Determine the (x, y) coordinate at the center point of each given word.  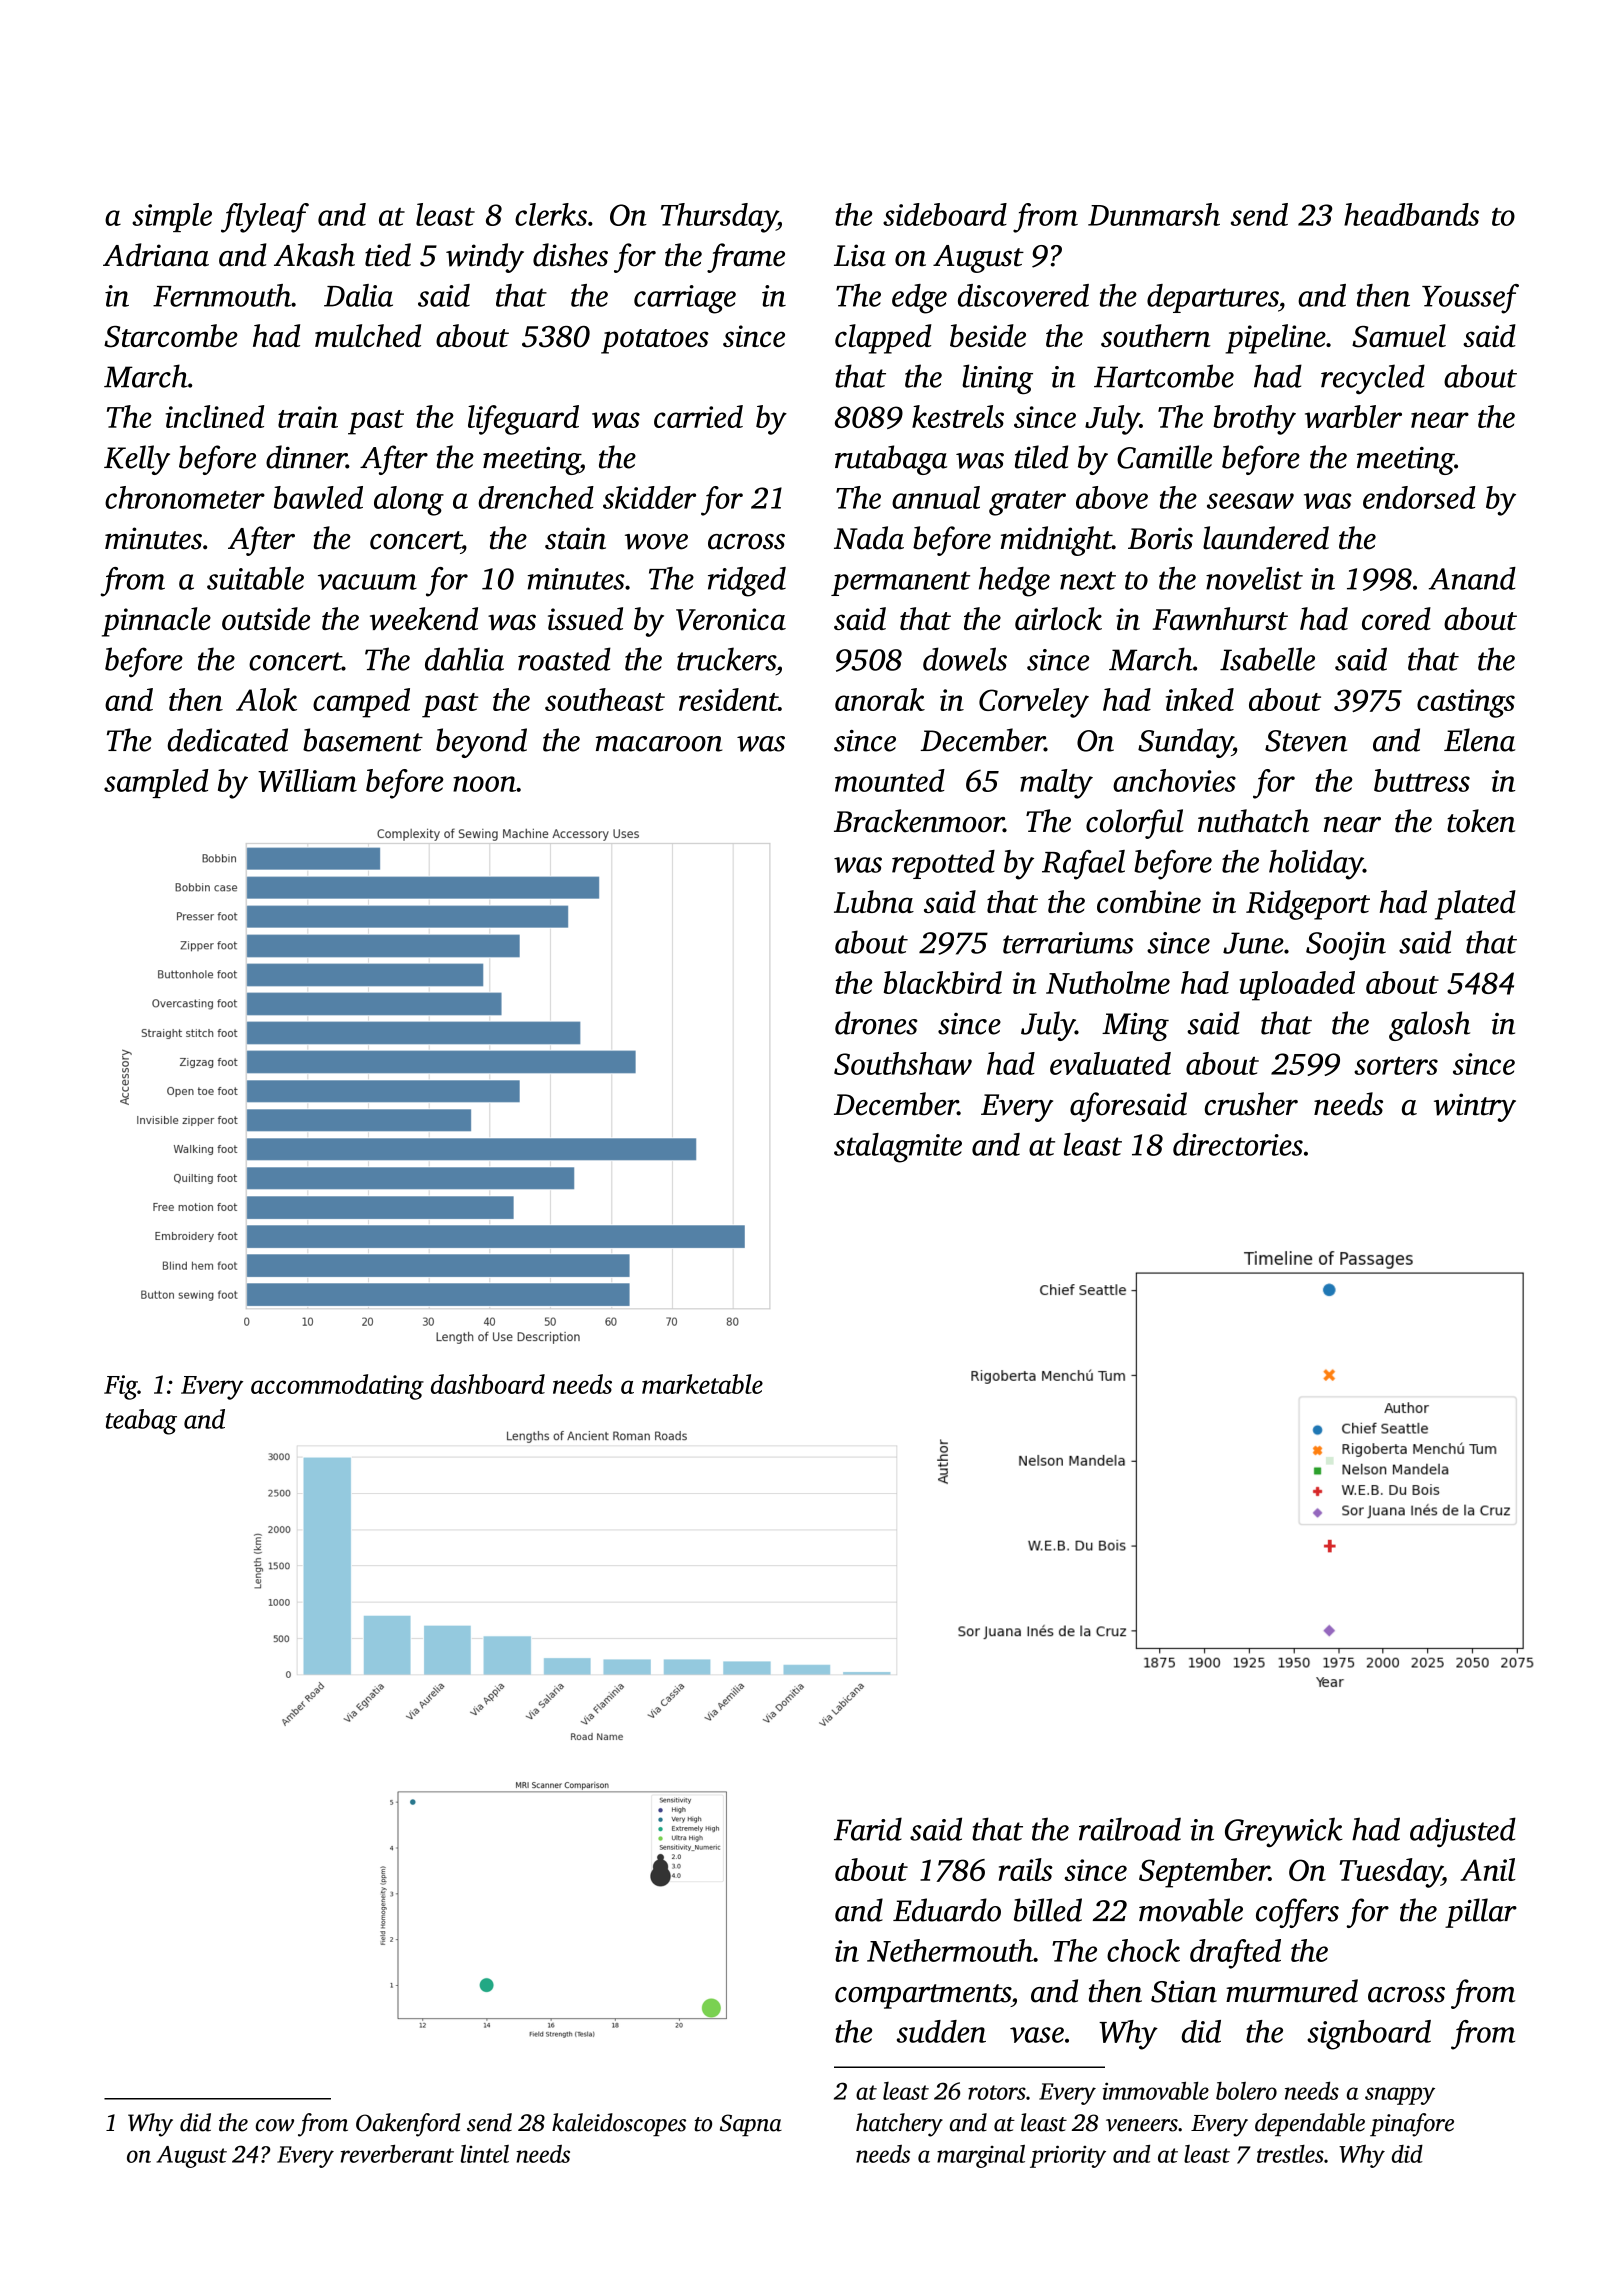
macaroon (659, 744)
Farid (868, 1829)
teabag (141, 1422)
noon (484, 784)
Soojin (1346, 946)
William (307, 780)
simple (172, 217)
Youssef (1470, 299)
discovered (1023, 295)
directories (1238, 1144)
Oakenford (408, 2125)
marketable (702, 1384)
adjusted (1463, 1832)
